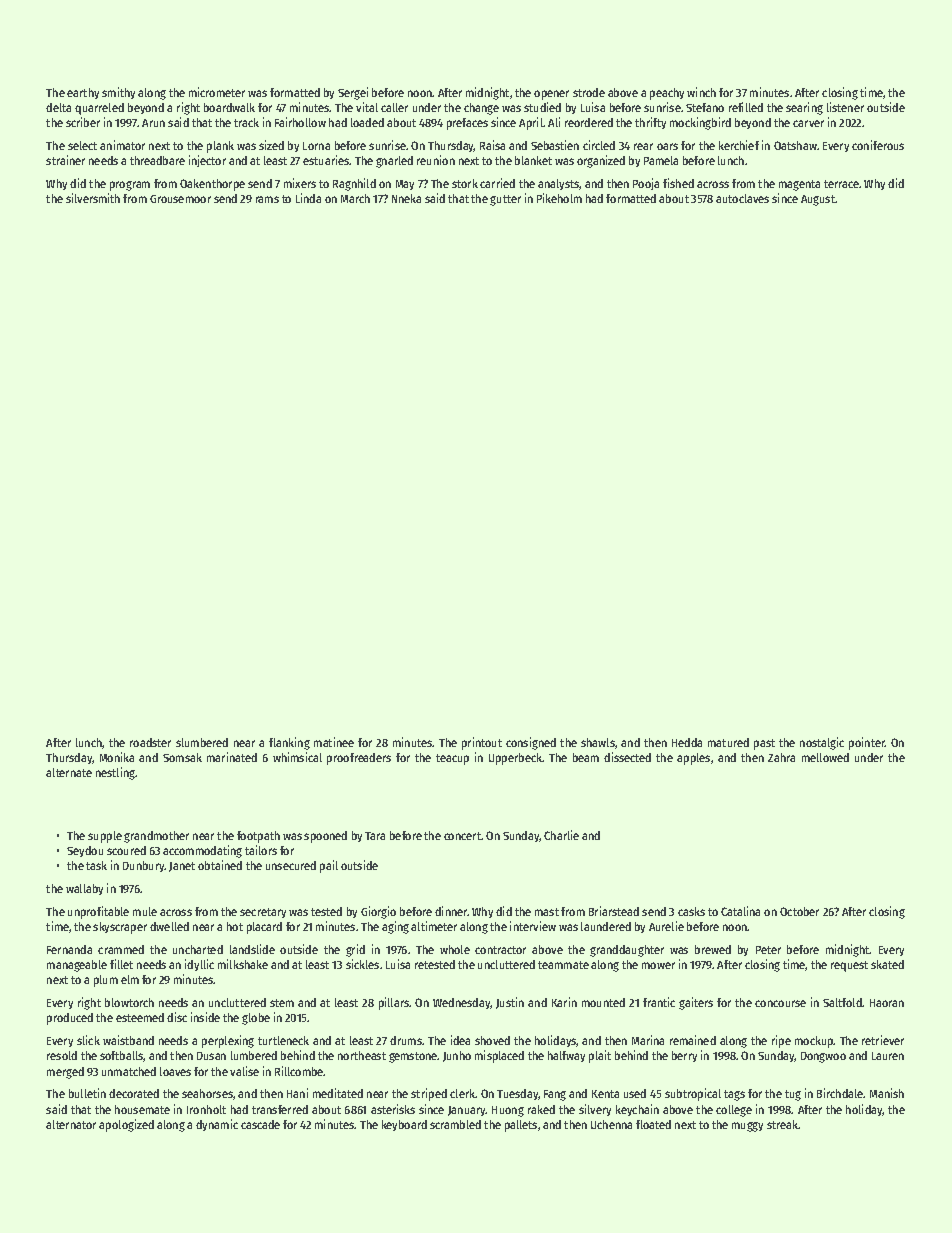 The image size is (952, 1233). What do you see at coordinates (845, 107) in the document?
I see `listener` at bounding box center [845, 107].
